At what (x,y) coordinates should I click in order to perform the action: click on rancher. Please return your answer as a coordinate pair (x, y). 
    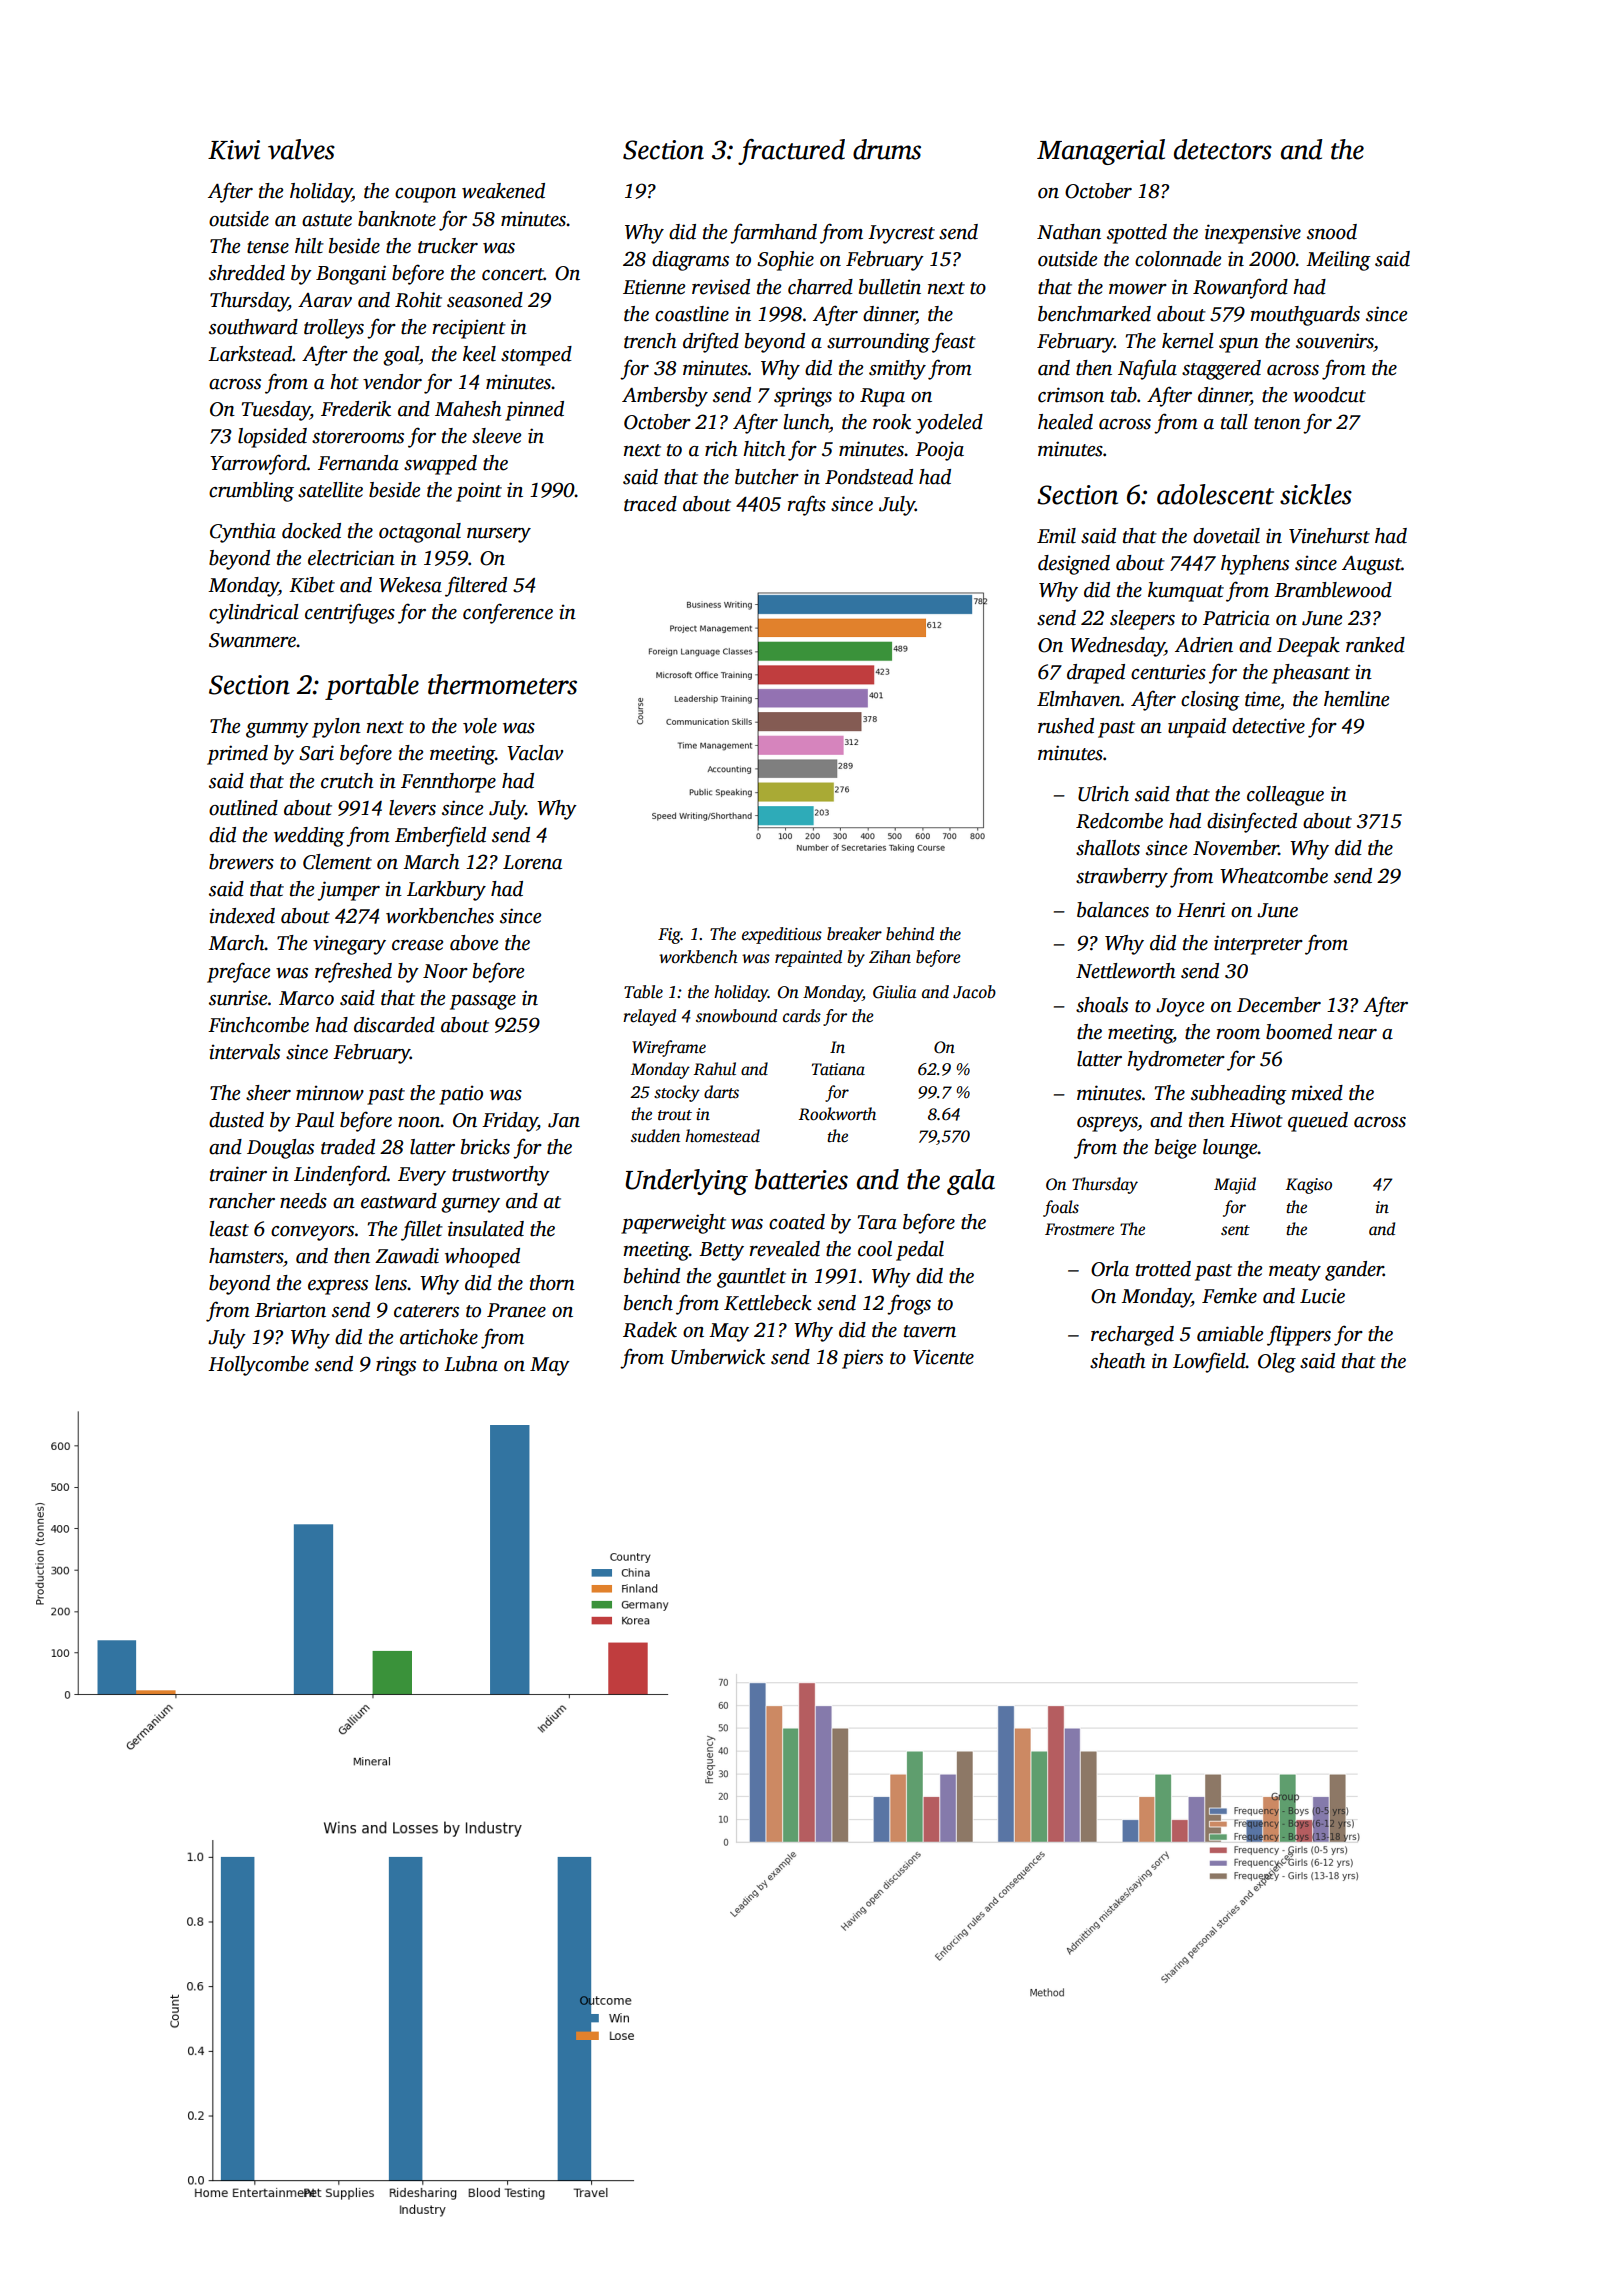
    Looking at the image, I should click on (242, 1201).
